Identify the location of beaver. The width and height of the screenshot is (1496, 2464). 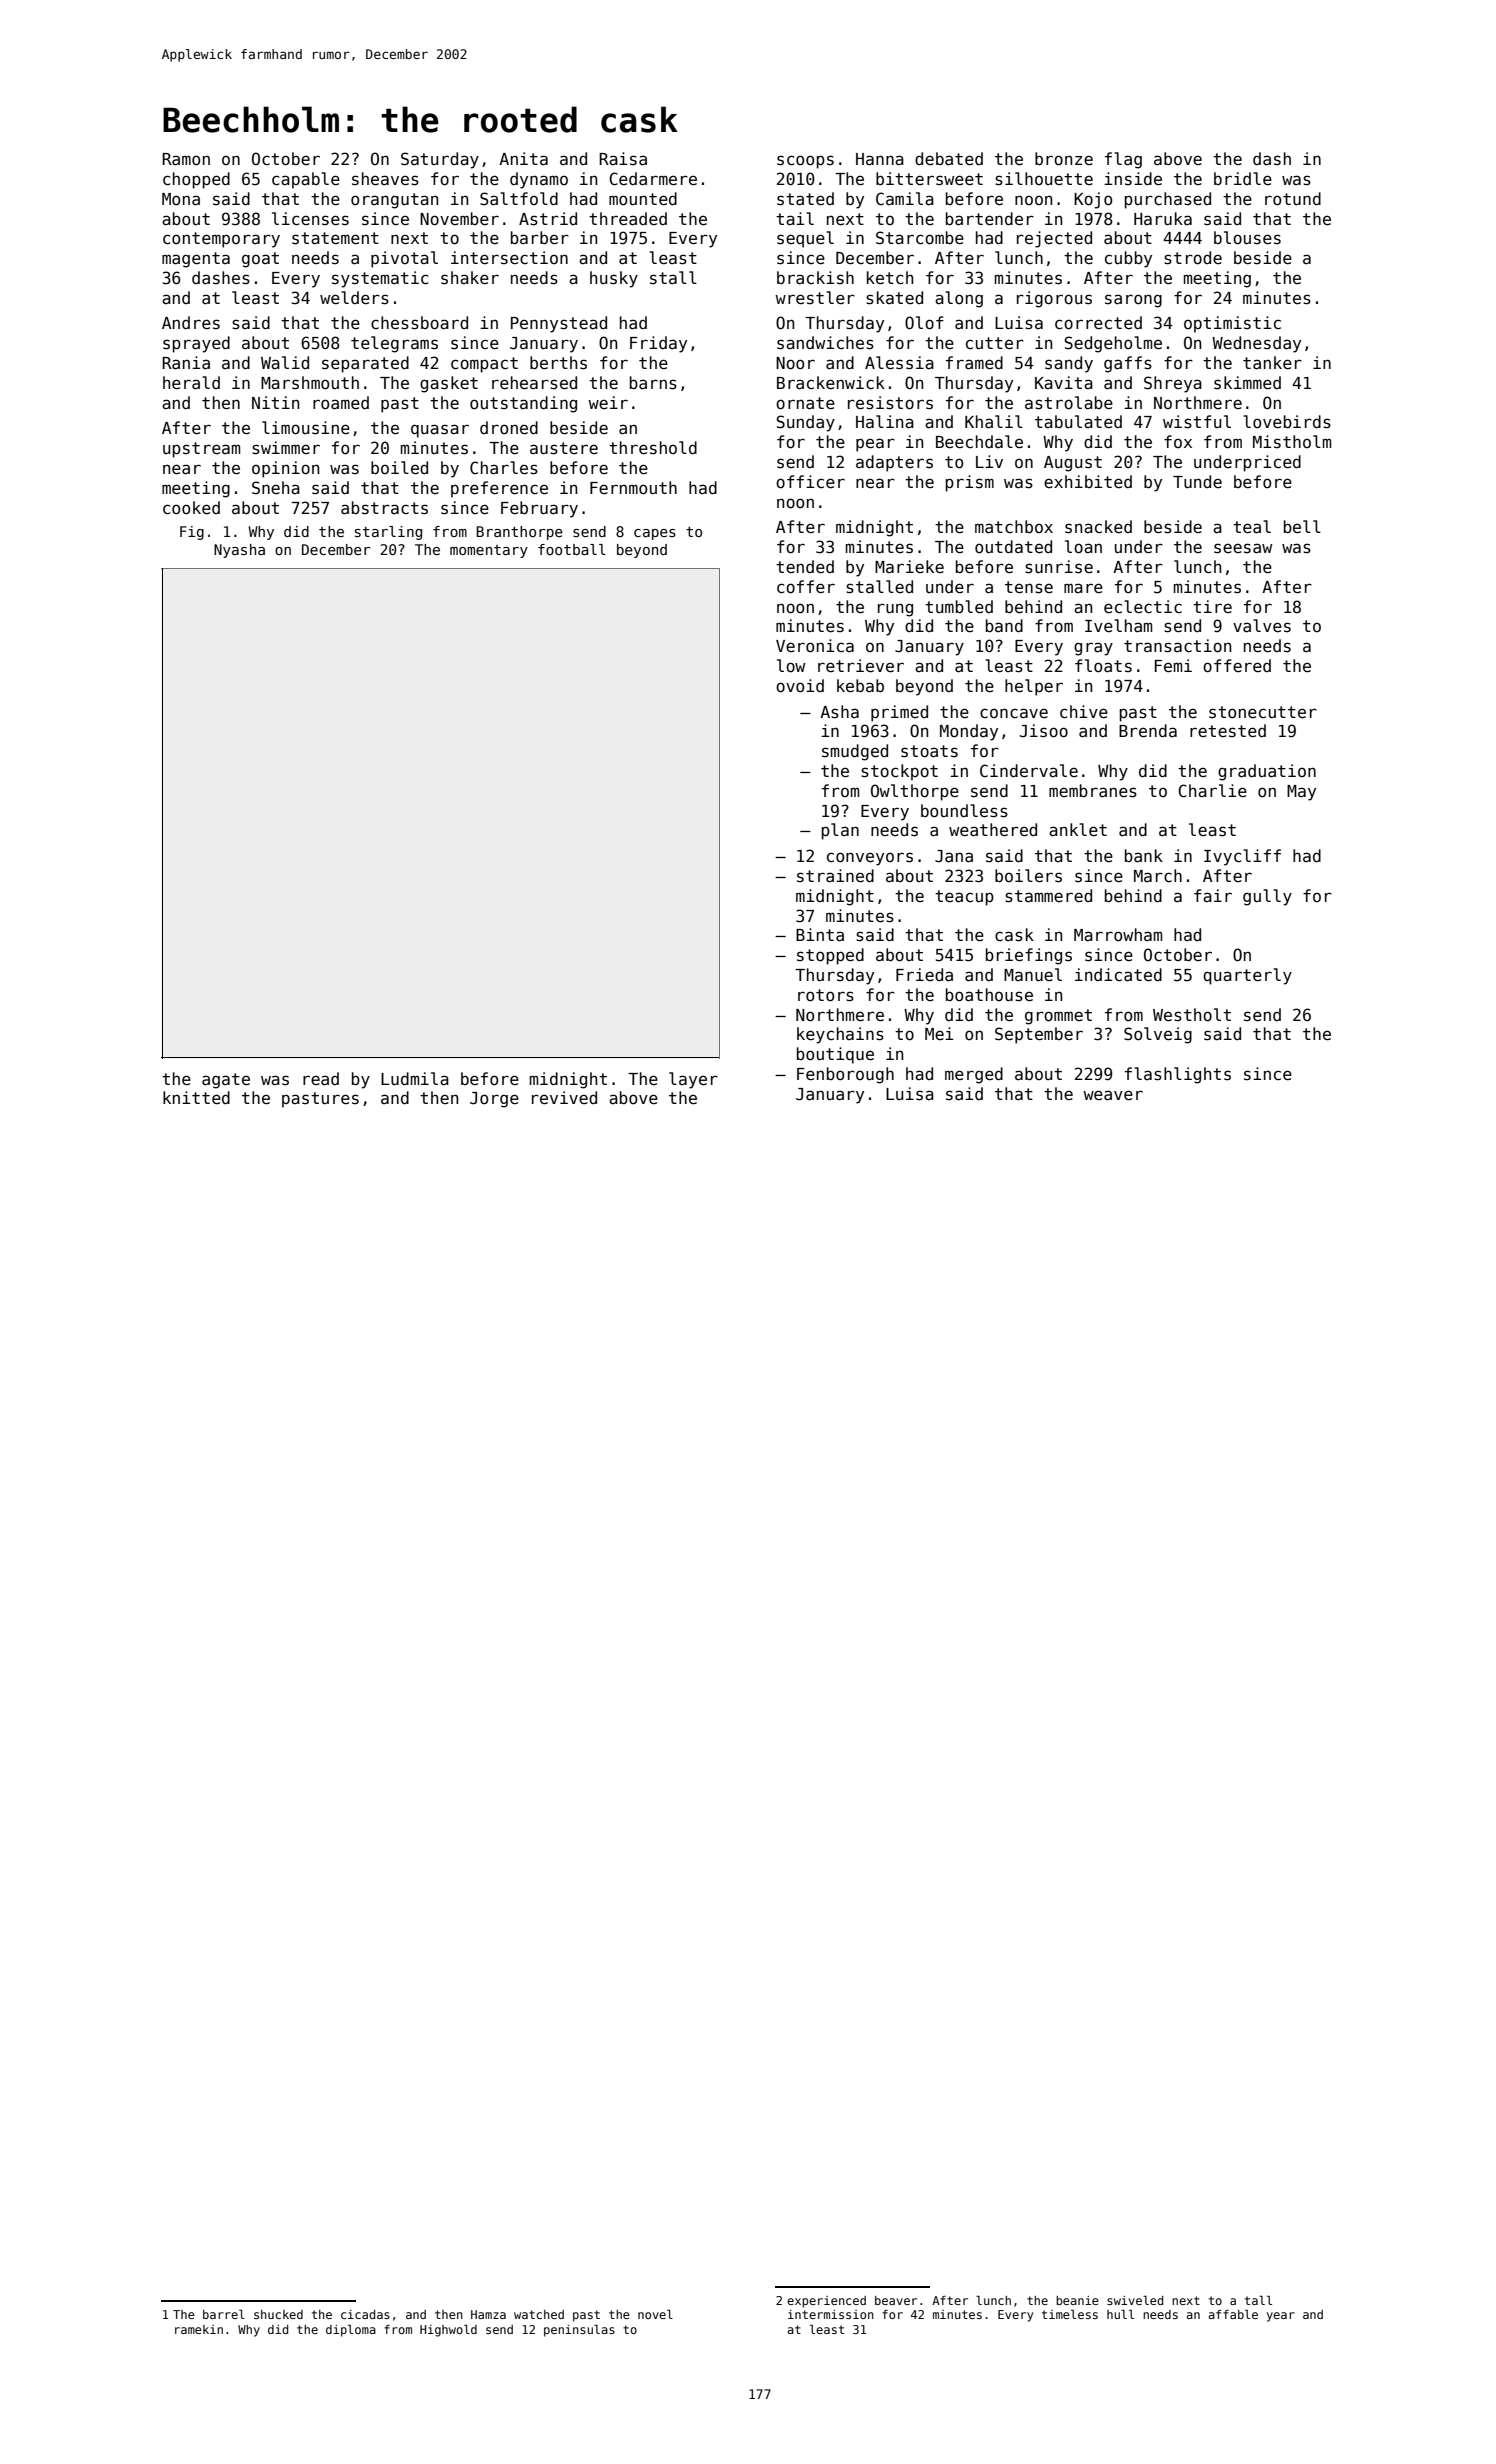
(896, 2300).
